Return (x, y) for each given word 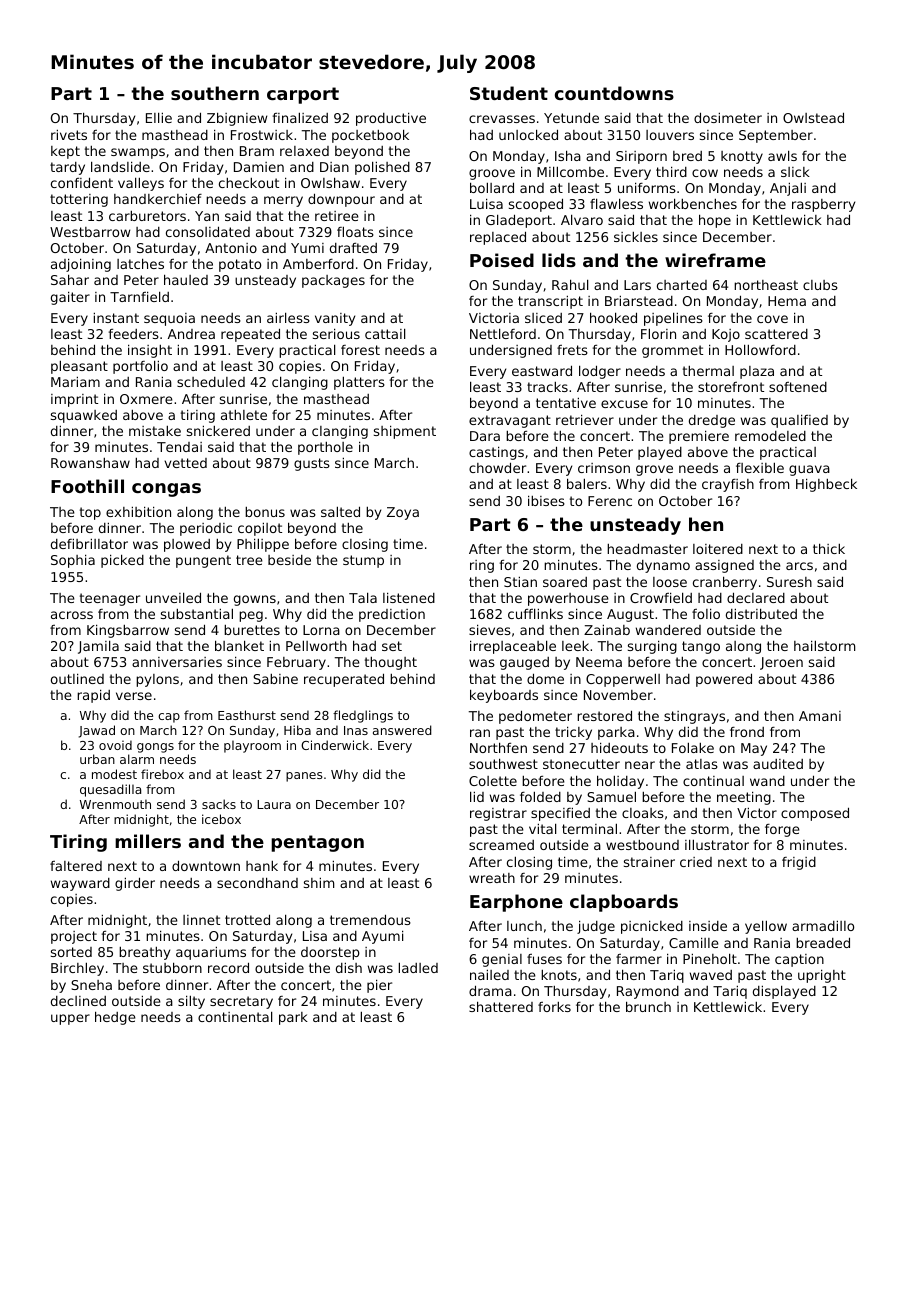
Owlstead (813, 117)
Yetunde (571, 117)
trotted (247, 919)
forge (782, 830)
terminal (589, 829)
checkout (249, 183)
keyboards (504, 696)
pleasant (79, 367)
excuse (624, 404)
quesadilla (110, 790)
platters (359, 383)
